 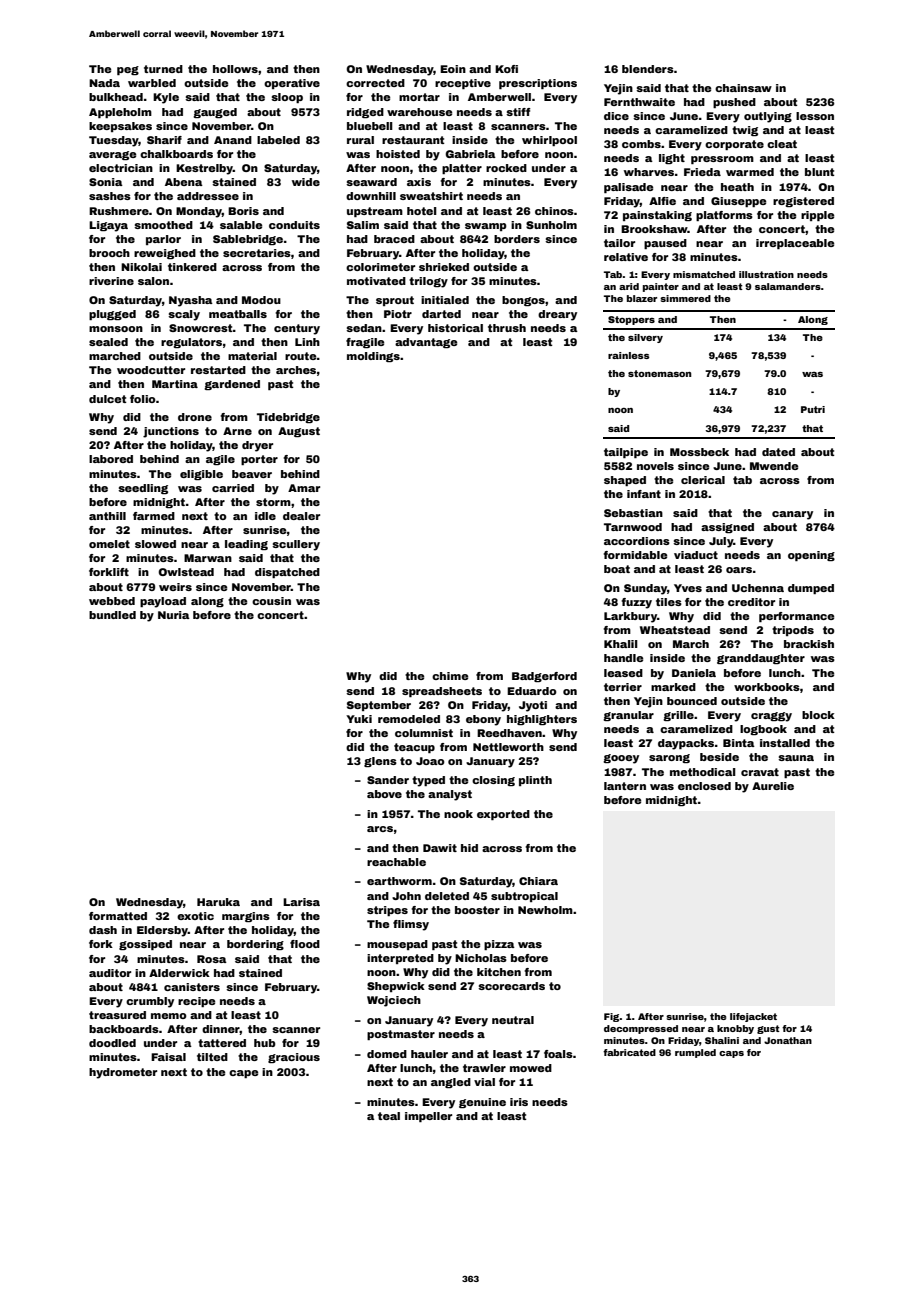 What do you see at coordinates (549, 141) in the page?
I see `whirlpool` at bounding box center [549, 141].
